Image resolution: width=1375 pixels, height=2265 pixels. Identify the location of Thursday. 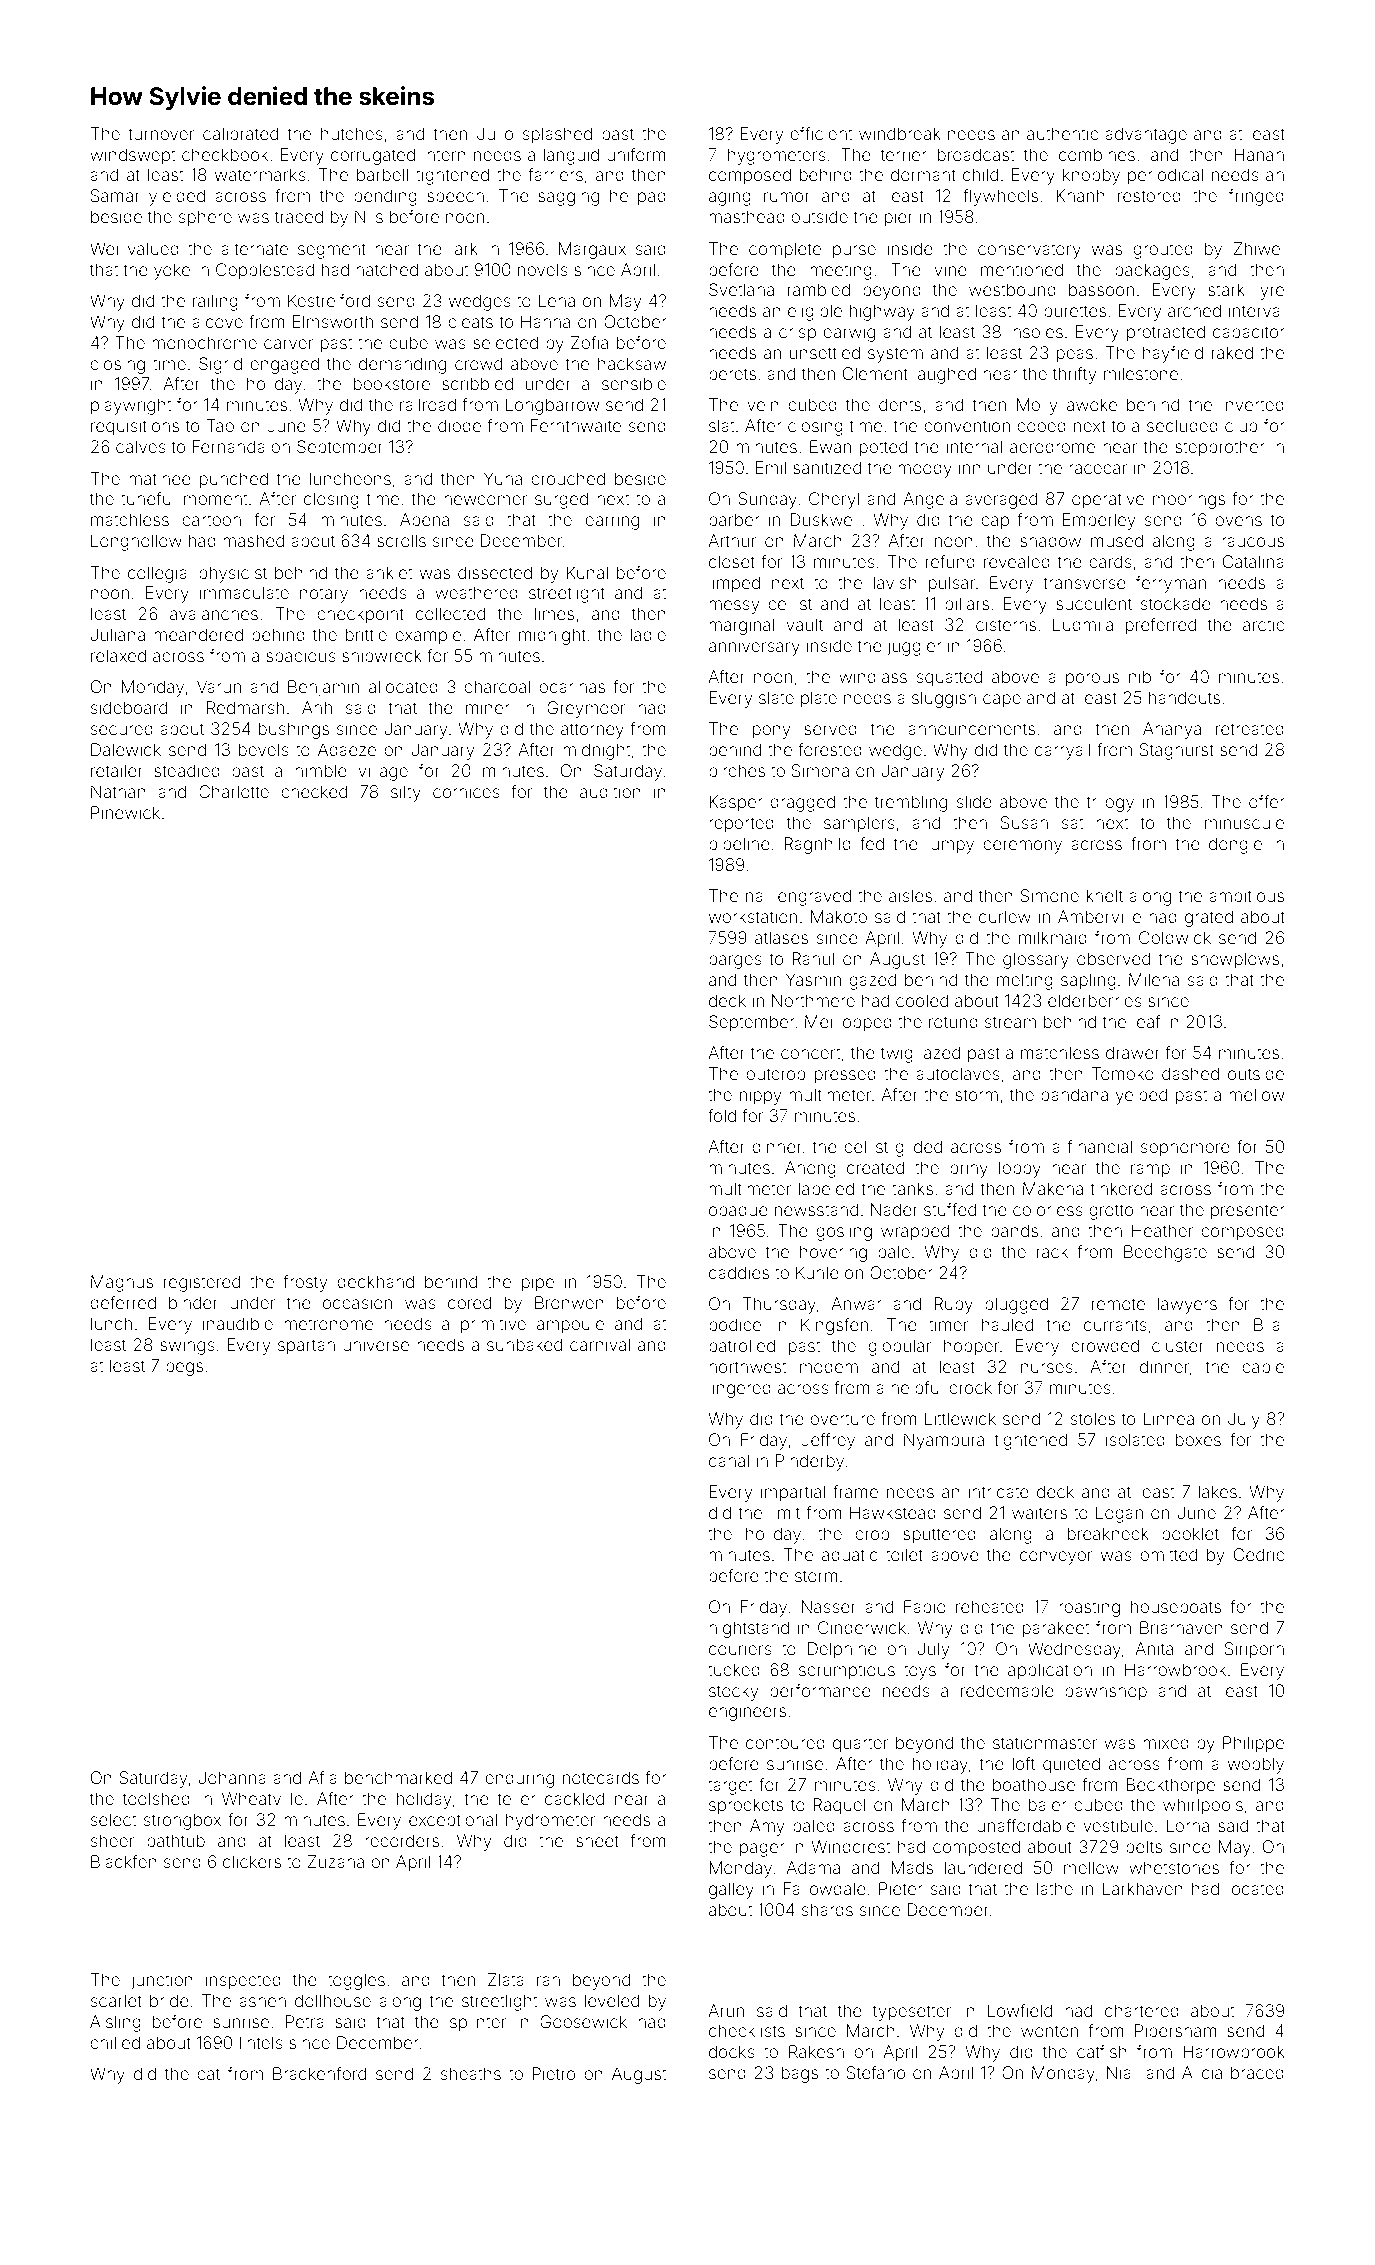
(779, 1305).
